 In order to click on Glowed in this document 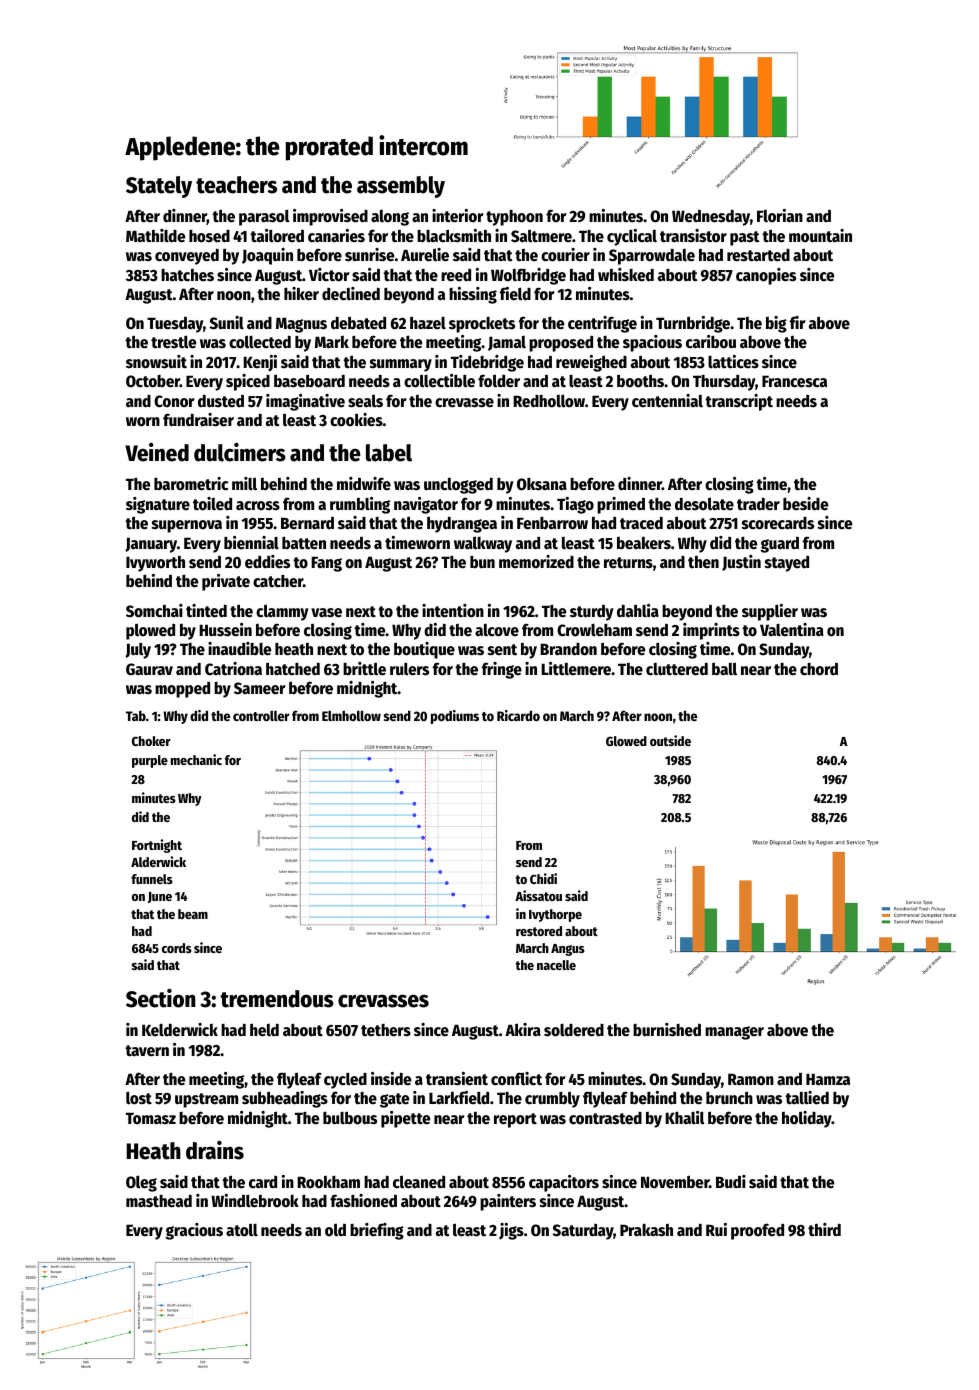, I will do `click(626, 741)`.
